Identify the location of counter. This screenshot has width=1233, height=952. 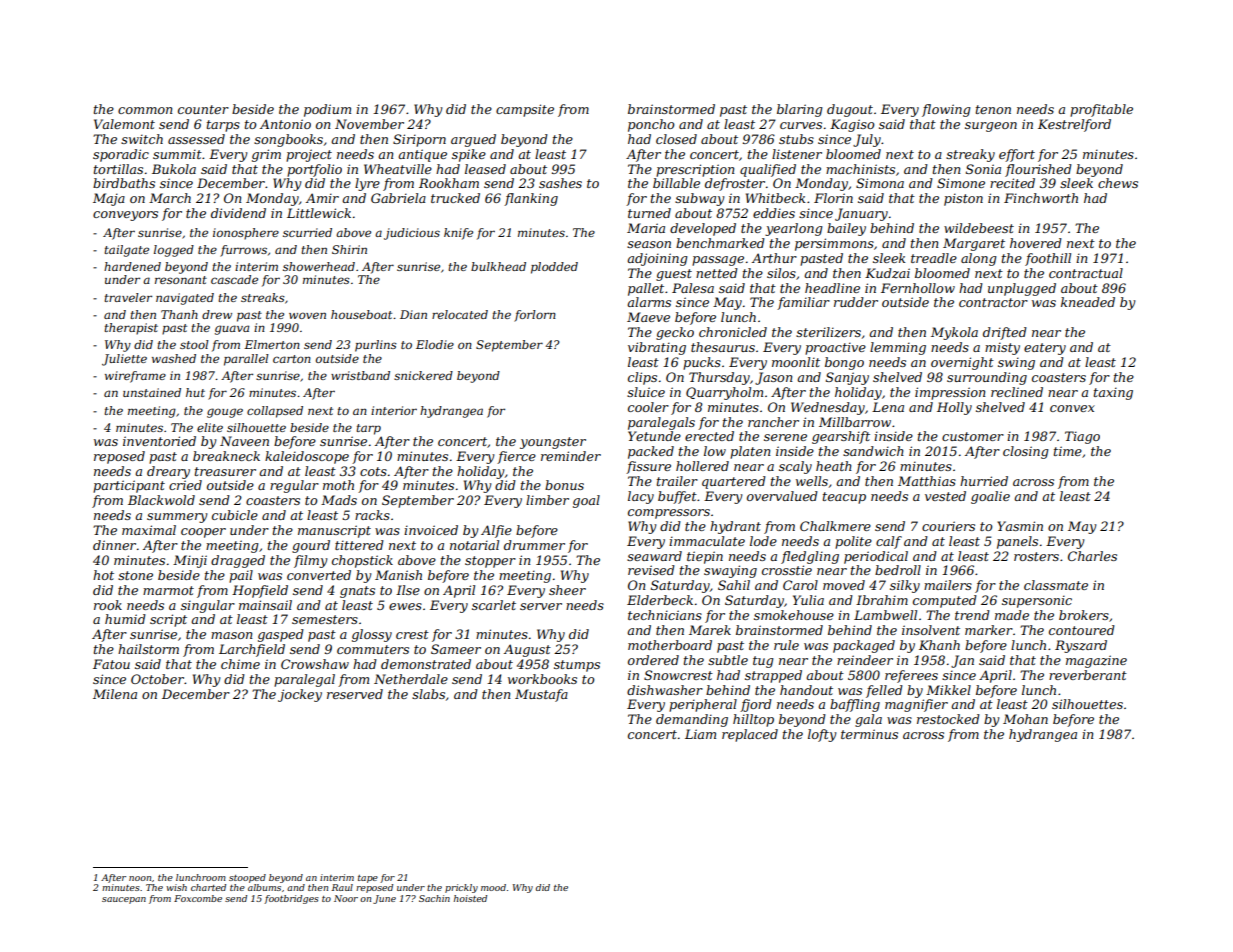
(203, 109).
